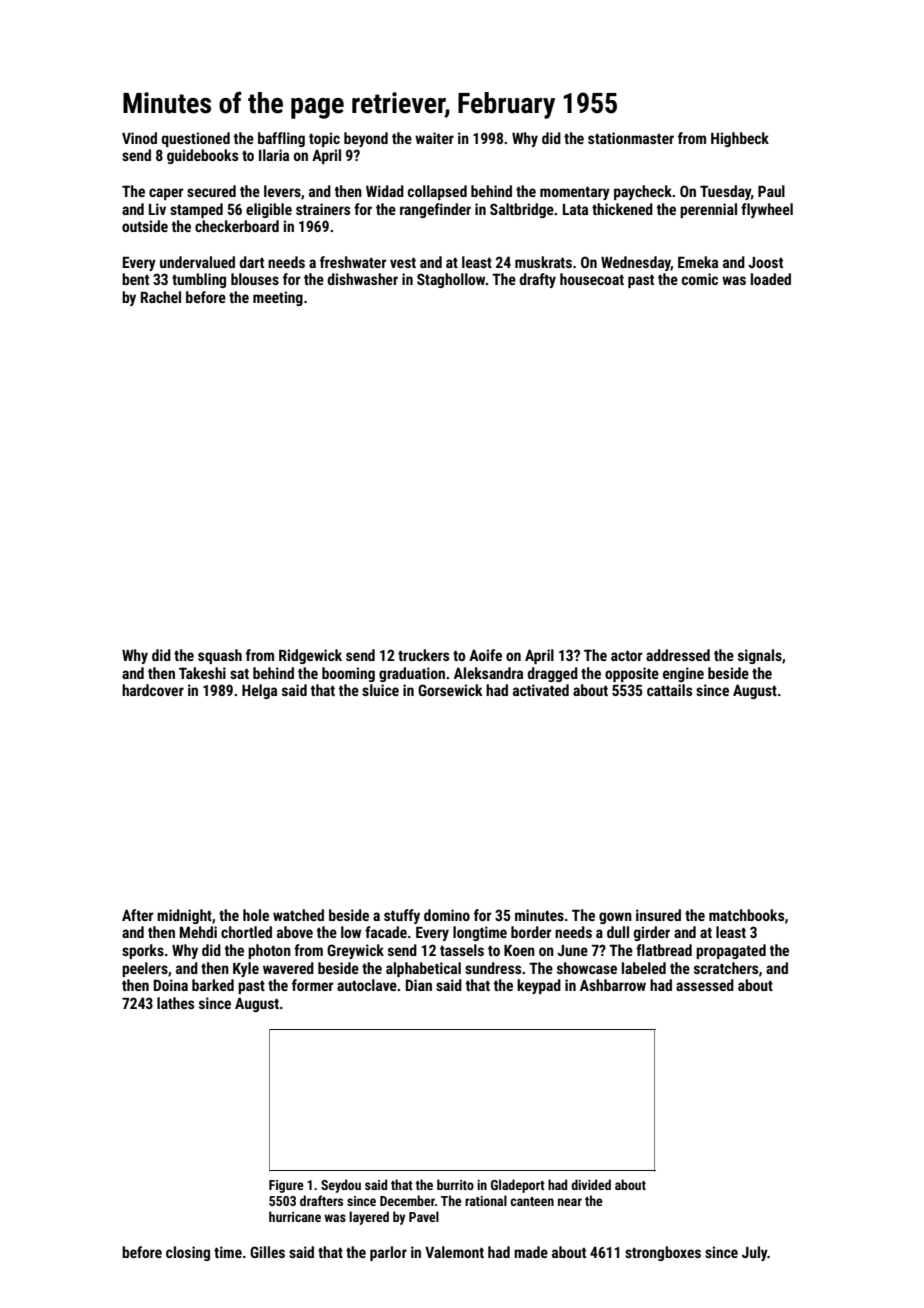 This screenshot has height=1308, width=924. Describe the element at coordinates (188, 1253) in the screenshot. I see `closing` at that location.
